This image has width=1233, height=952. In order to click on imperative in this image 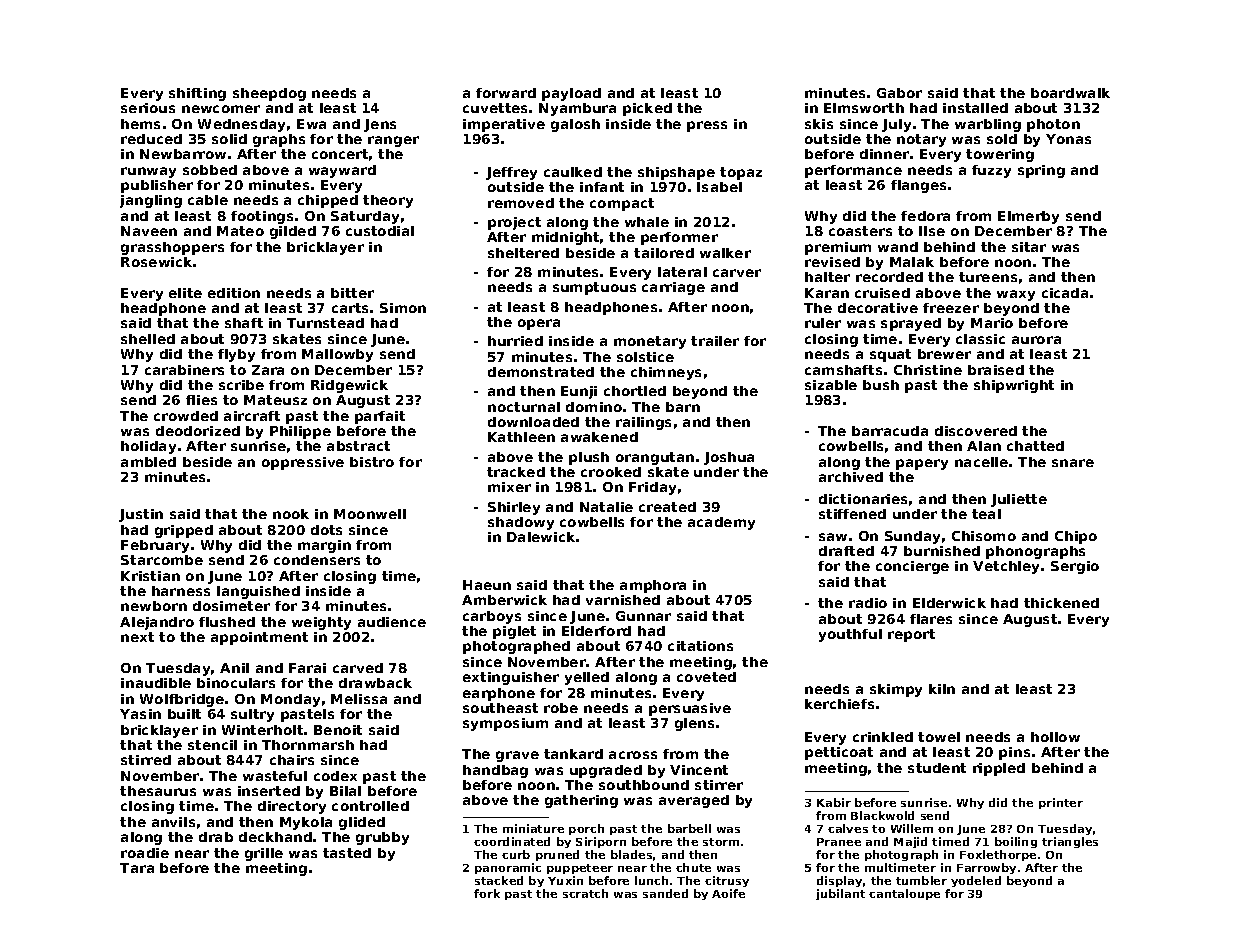, I will do `click(504, 125)`.
